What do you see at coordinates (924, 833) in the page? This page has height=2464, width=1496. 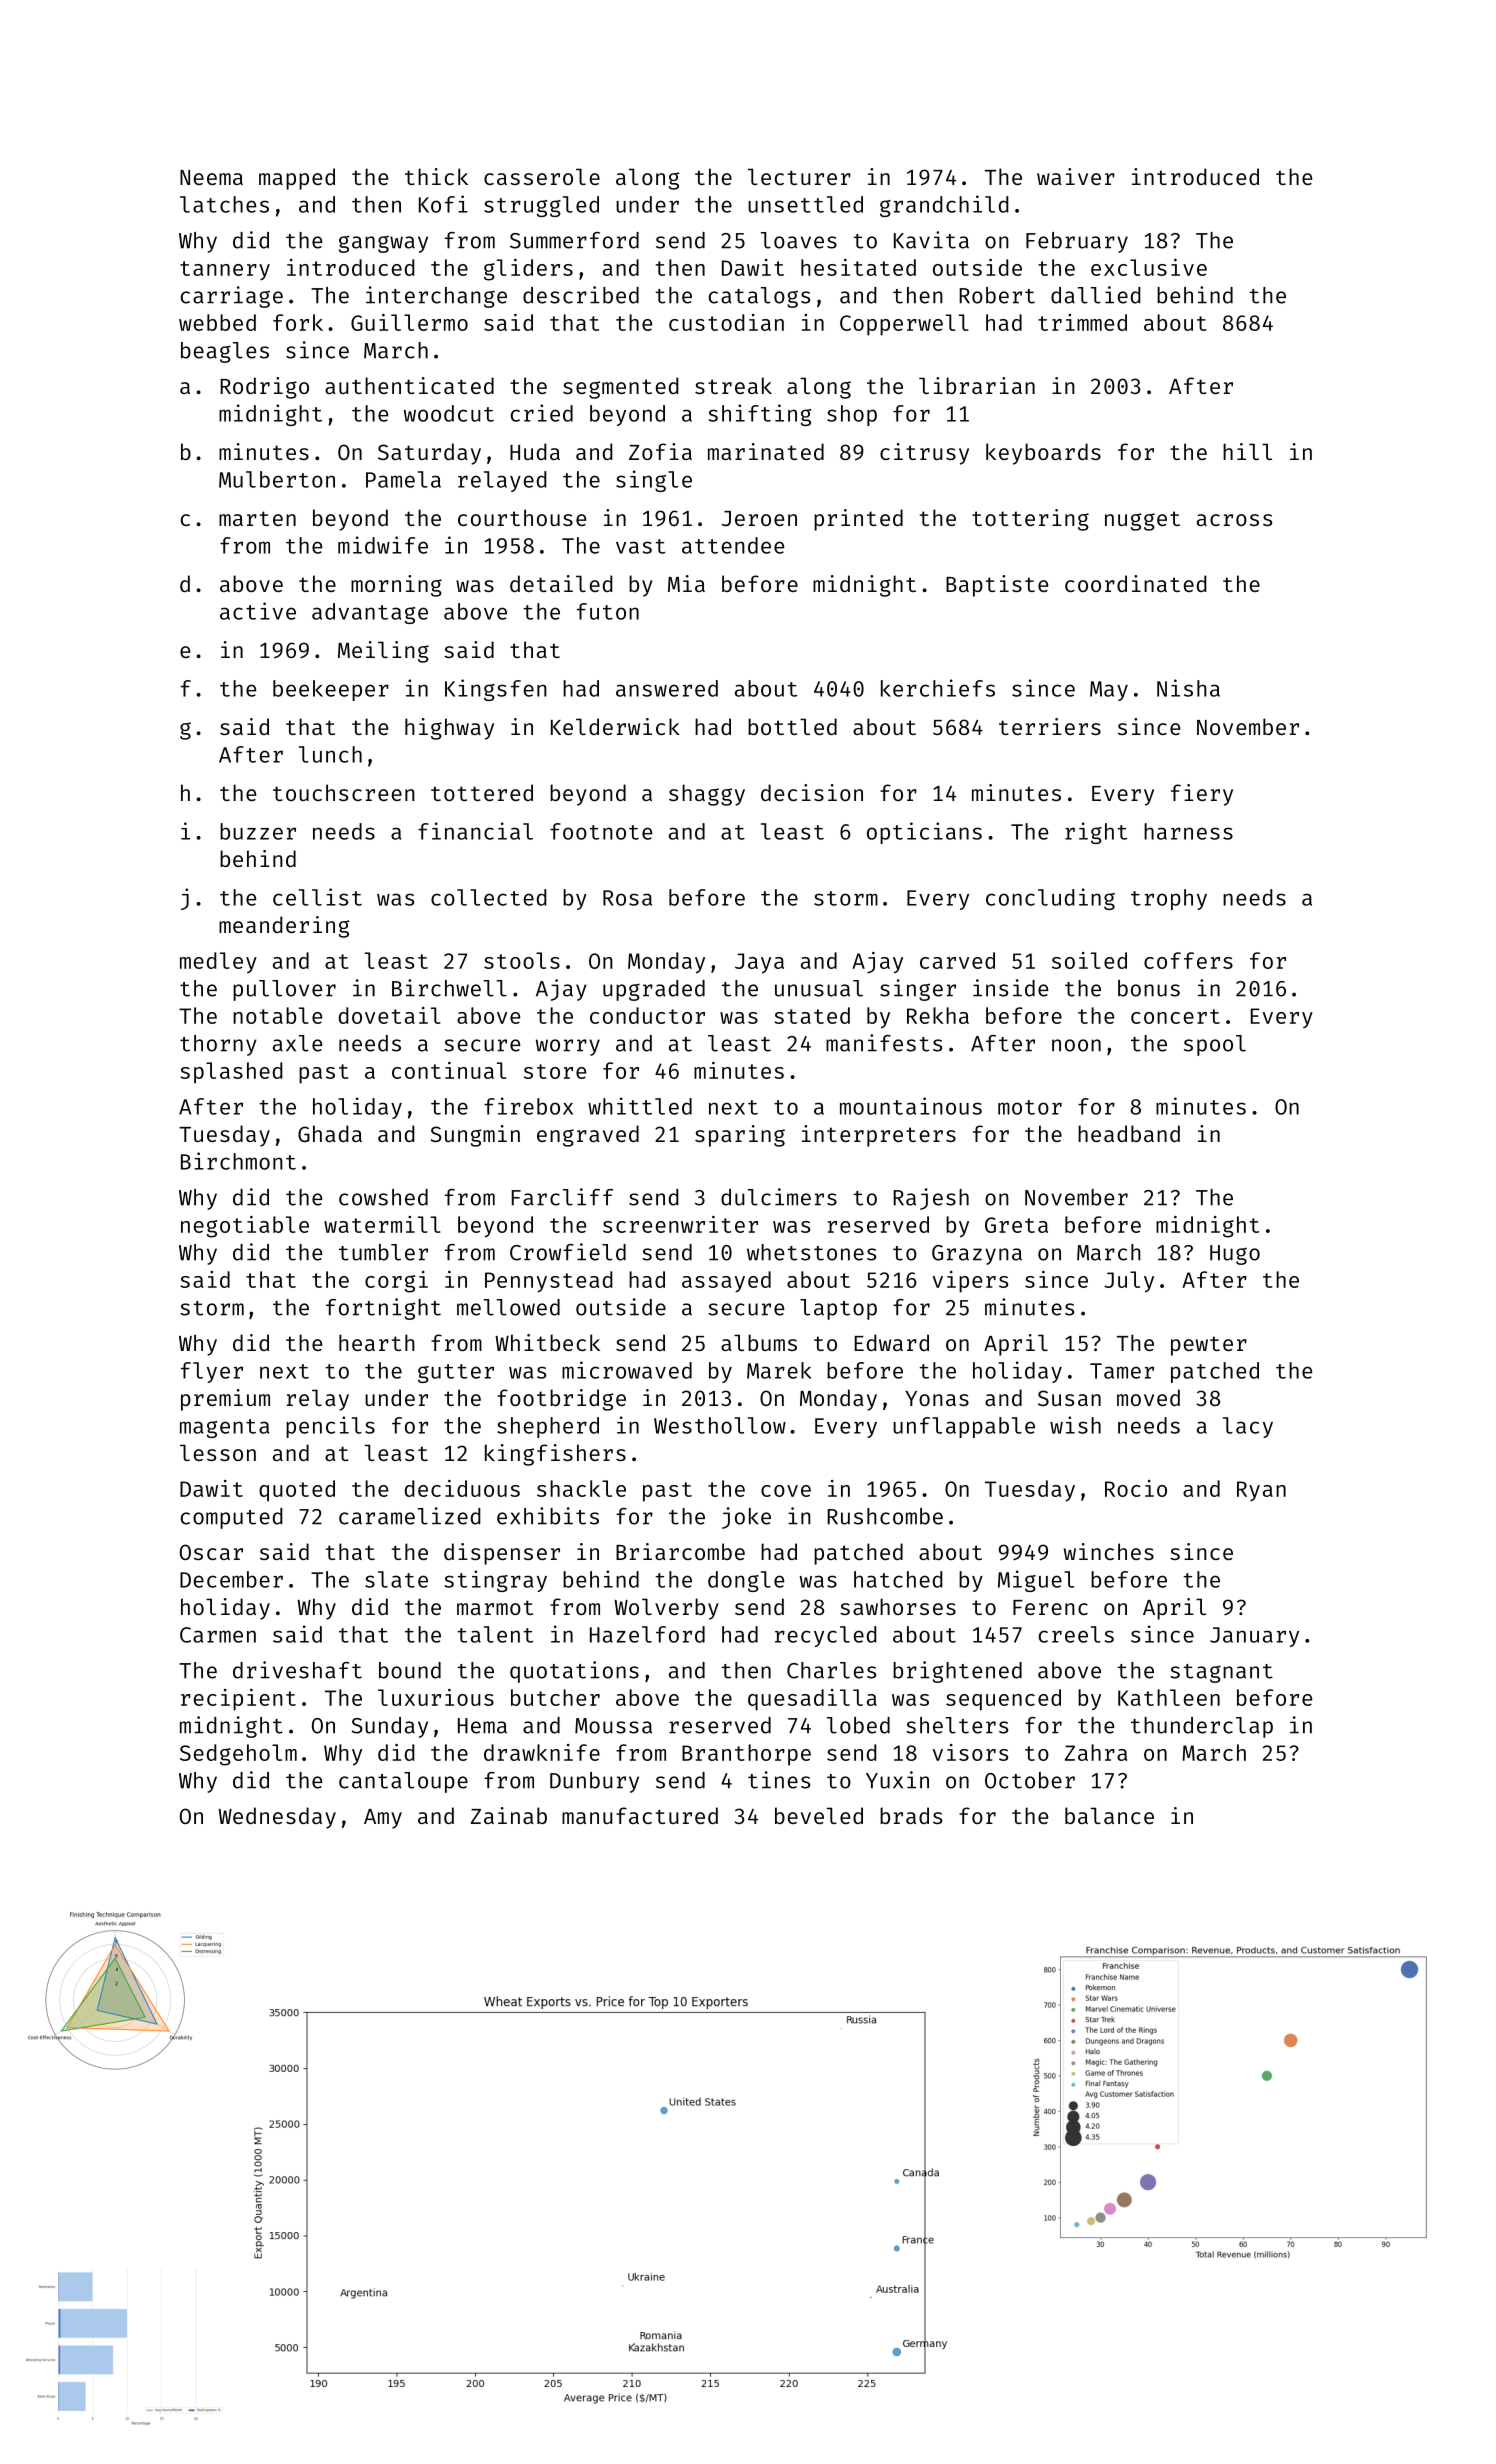 I see `opticians` at bounding box center [924, 833].
